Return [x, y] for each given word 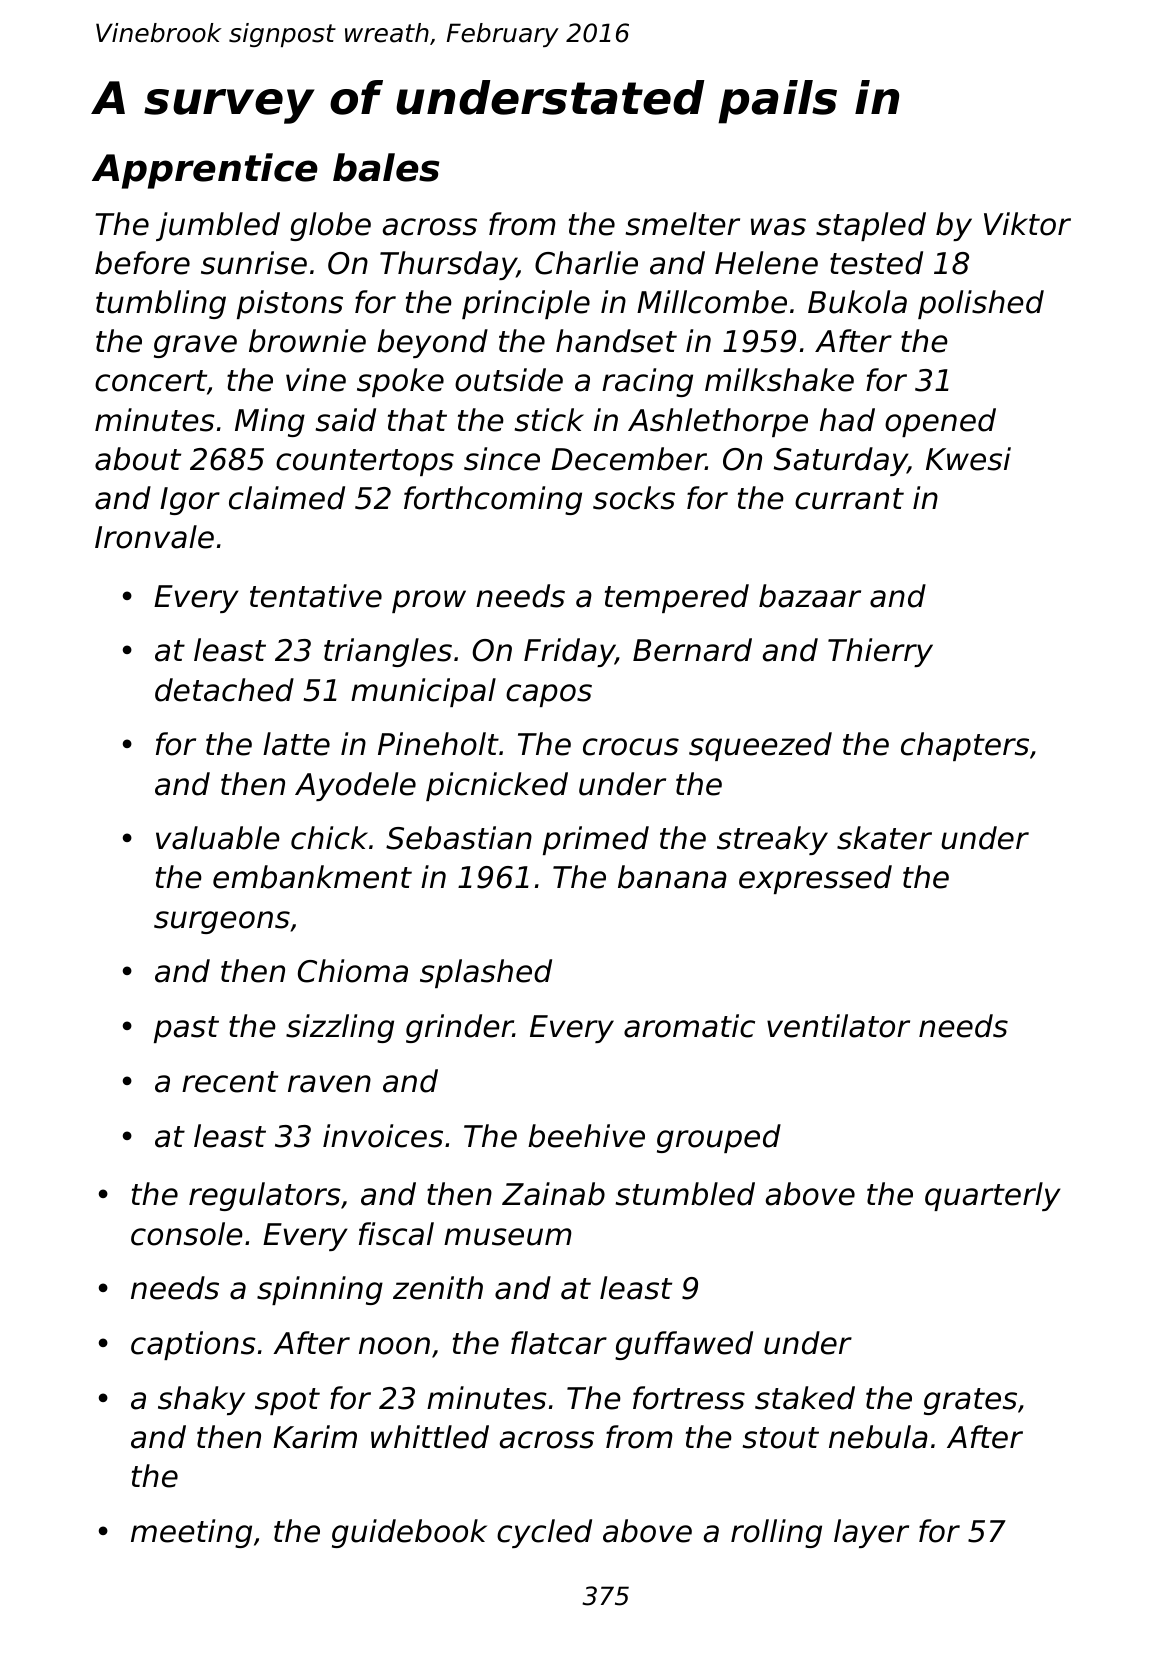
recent [230, 1082]
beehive [586, 1136]
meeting [191, 1533]
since [502, 459]
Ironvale [154, 537]
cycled [544, 1533]
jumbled [218, 226]
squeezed [760, 746]
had [847, 420]
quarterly [993, 1196]
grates [970, 1401]
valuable [218, 838]
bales [386, 167]
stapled [871, 226]
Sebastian [459, 838]
